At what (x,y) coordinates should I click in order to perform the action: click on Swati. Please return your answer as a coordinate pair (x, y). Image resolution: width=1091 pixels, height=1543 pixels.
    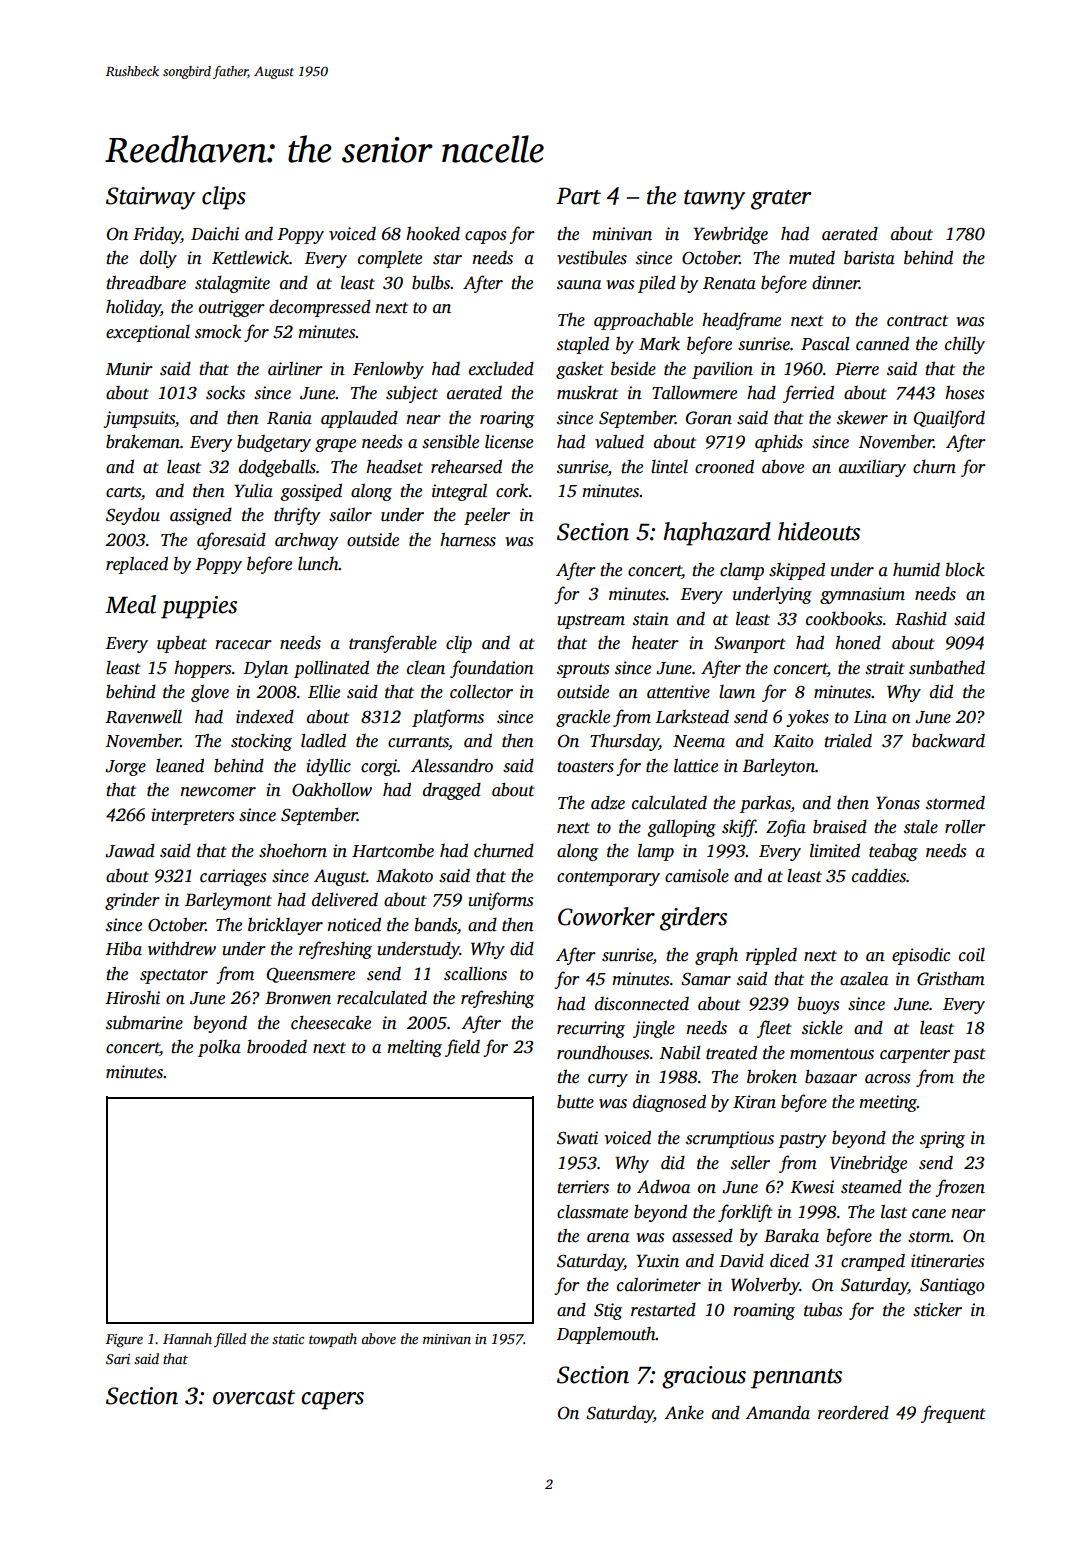
    Looking at the image, I should click on (577, 1138).
